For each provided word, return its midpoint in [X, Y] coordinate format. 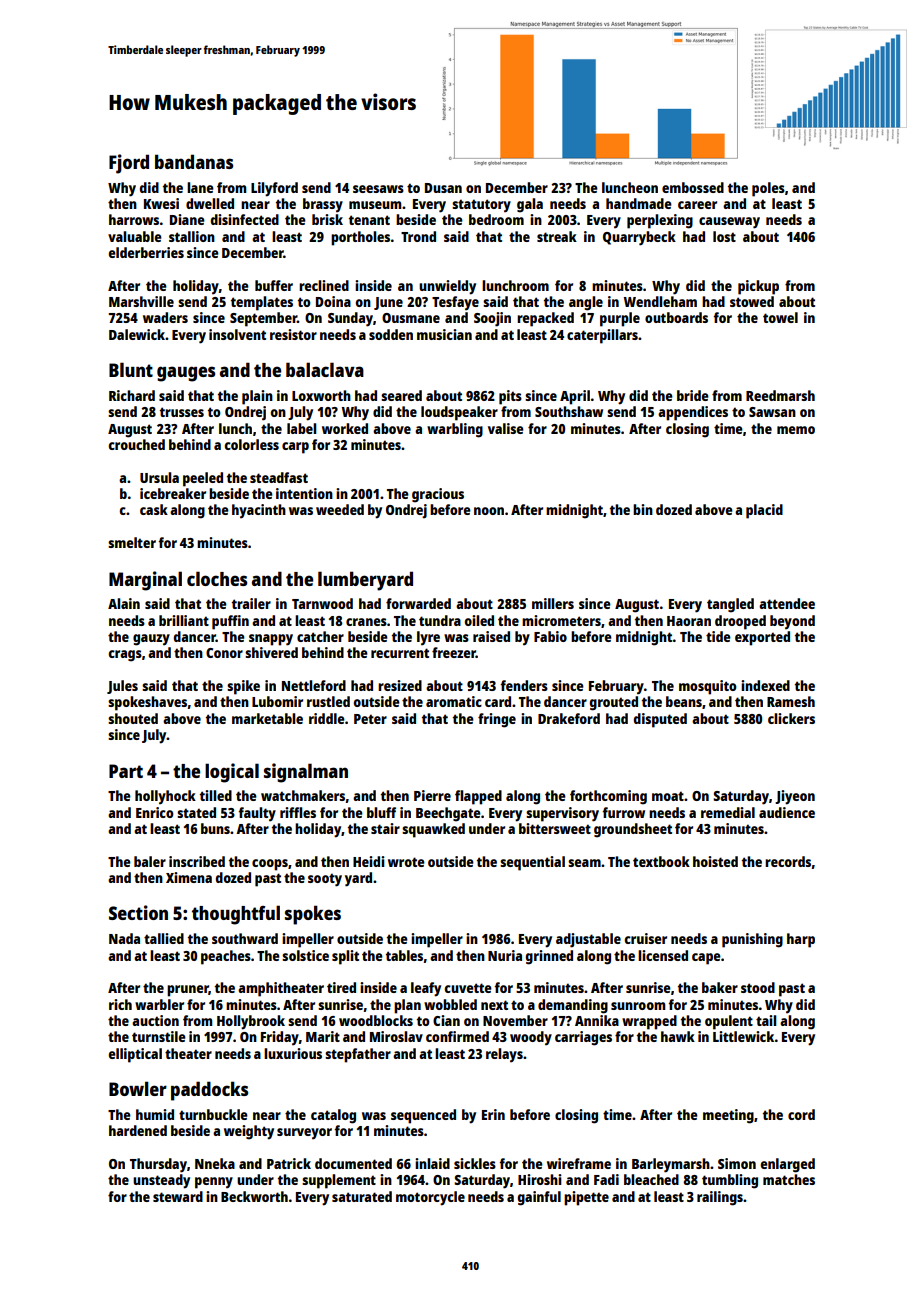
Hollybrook [251, 1022]
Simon [737, 1163]
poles [768, 189]
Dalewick [137, 334]
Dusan [443, 188]
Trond [418, 236]
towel [780, 317]
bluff [381, 812]
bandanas [194, 161]
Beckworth [254, 1196]
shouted [133, 718]
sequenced [423, 1116]
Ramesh [791, 701]
